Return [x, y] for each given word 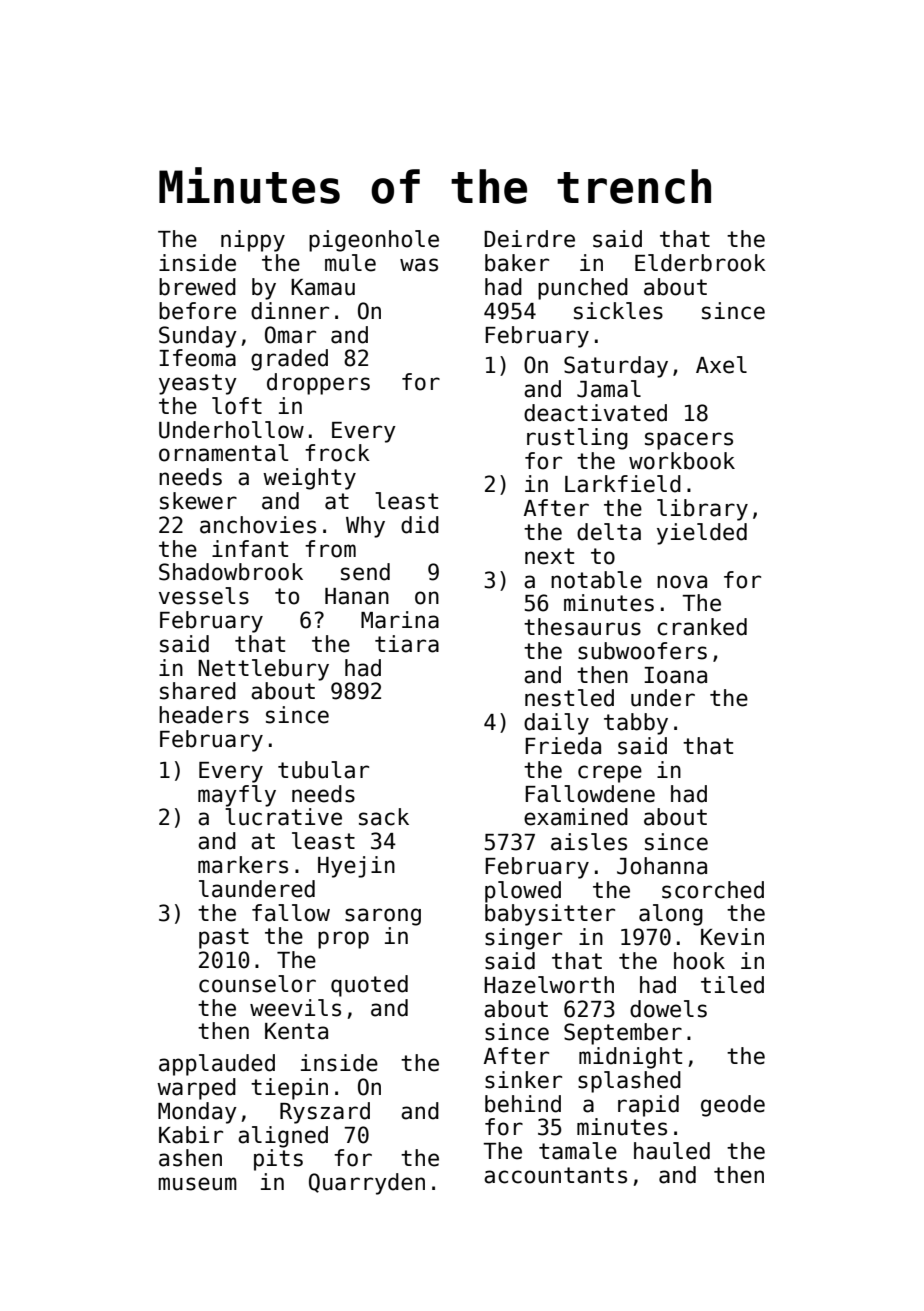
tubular [323, 770]
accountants [555, 1175]
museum [197, 1184]
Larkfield [623, 484]
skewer [198, 501]
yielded [702, 534]
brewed [197, 287]
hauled [672, 1151]
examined [576, 817]
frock [337, 453]
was [419, 265]
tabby [636, 724]
